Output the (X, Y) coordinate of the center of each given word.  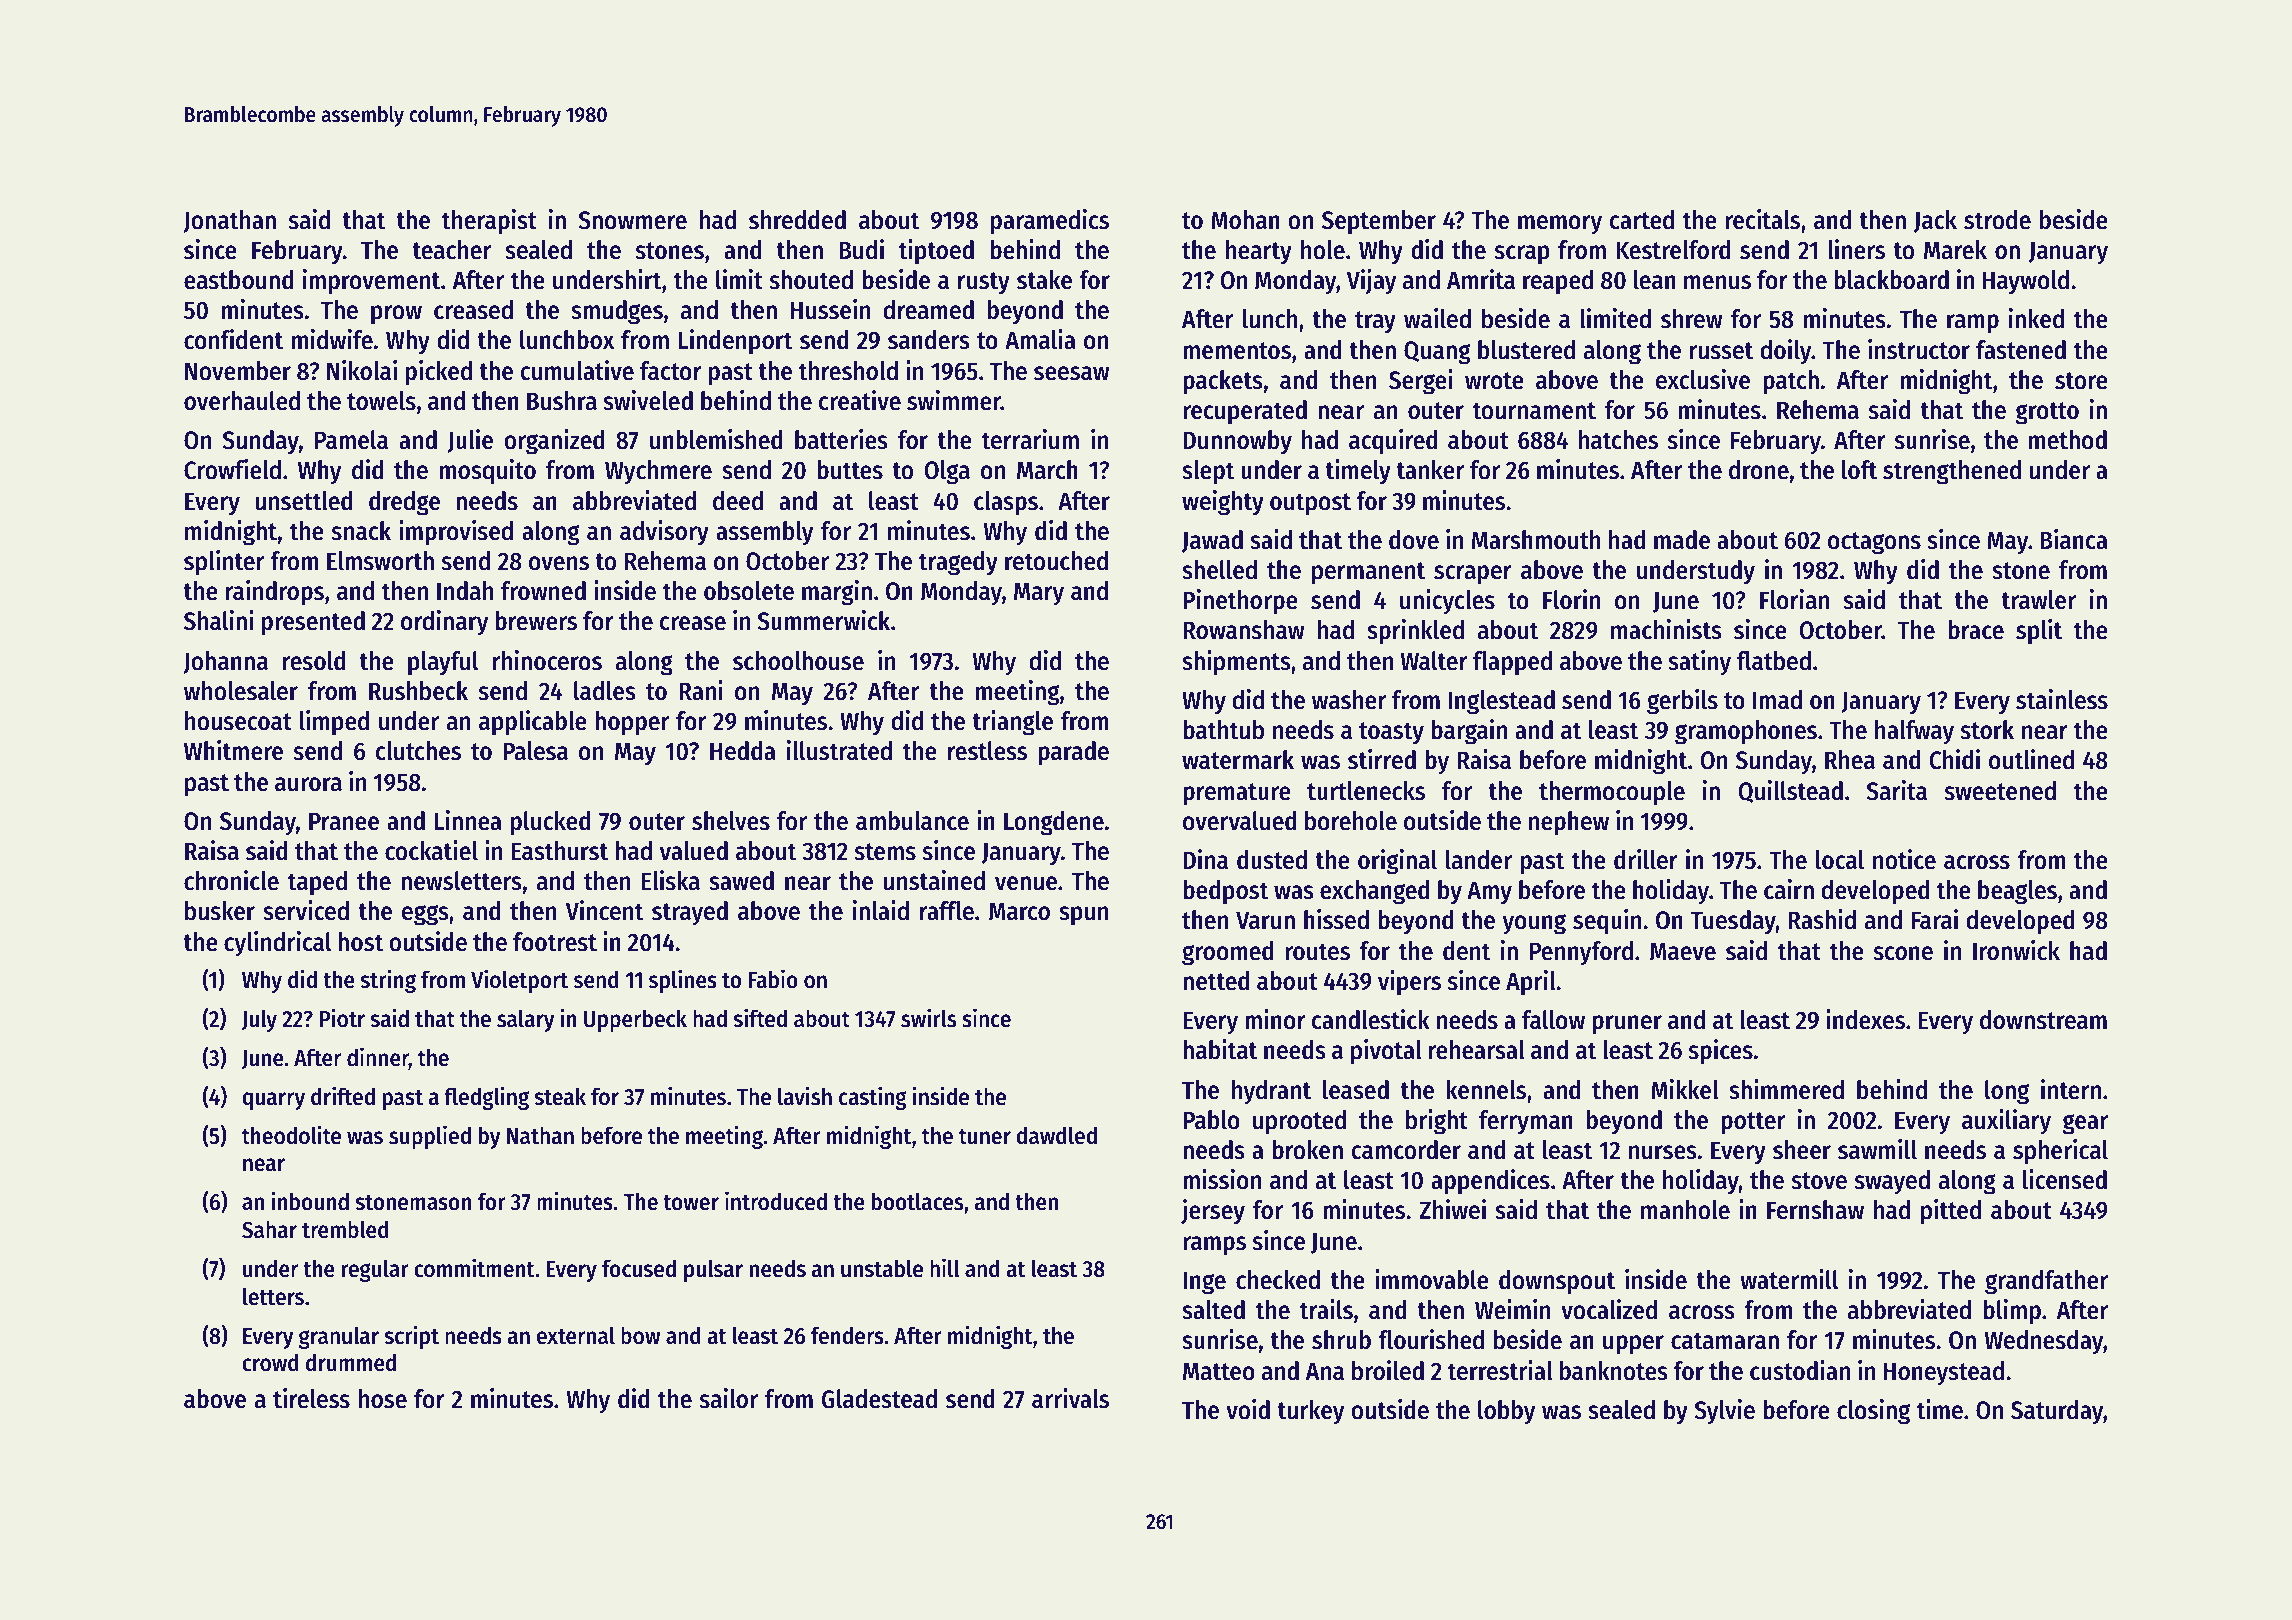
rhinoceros (547, 660)
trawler (2038, 600)
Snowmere (633, 220)
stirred (1382, 759)
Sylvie (1725, 1412)
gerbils (1682, 702)
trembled (345, 1229)
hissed (1336, 919)
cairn (1789, 889)
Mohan (1245, 220)
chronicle (231, 880)
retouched (1056, 561)
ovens (559, 563)
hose (383, 1399)
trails (1326, 1309)
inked (2036, 318)
